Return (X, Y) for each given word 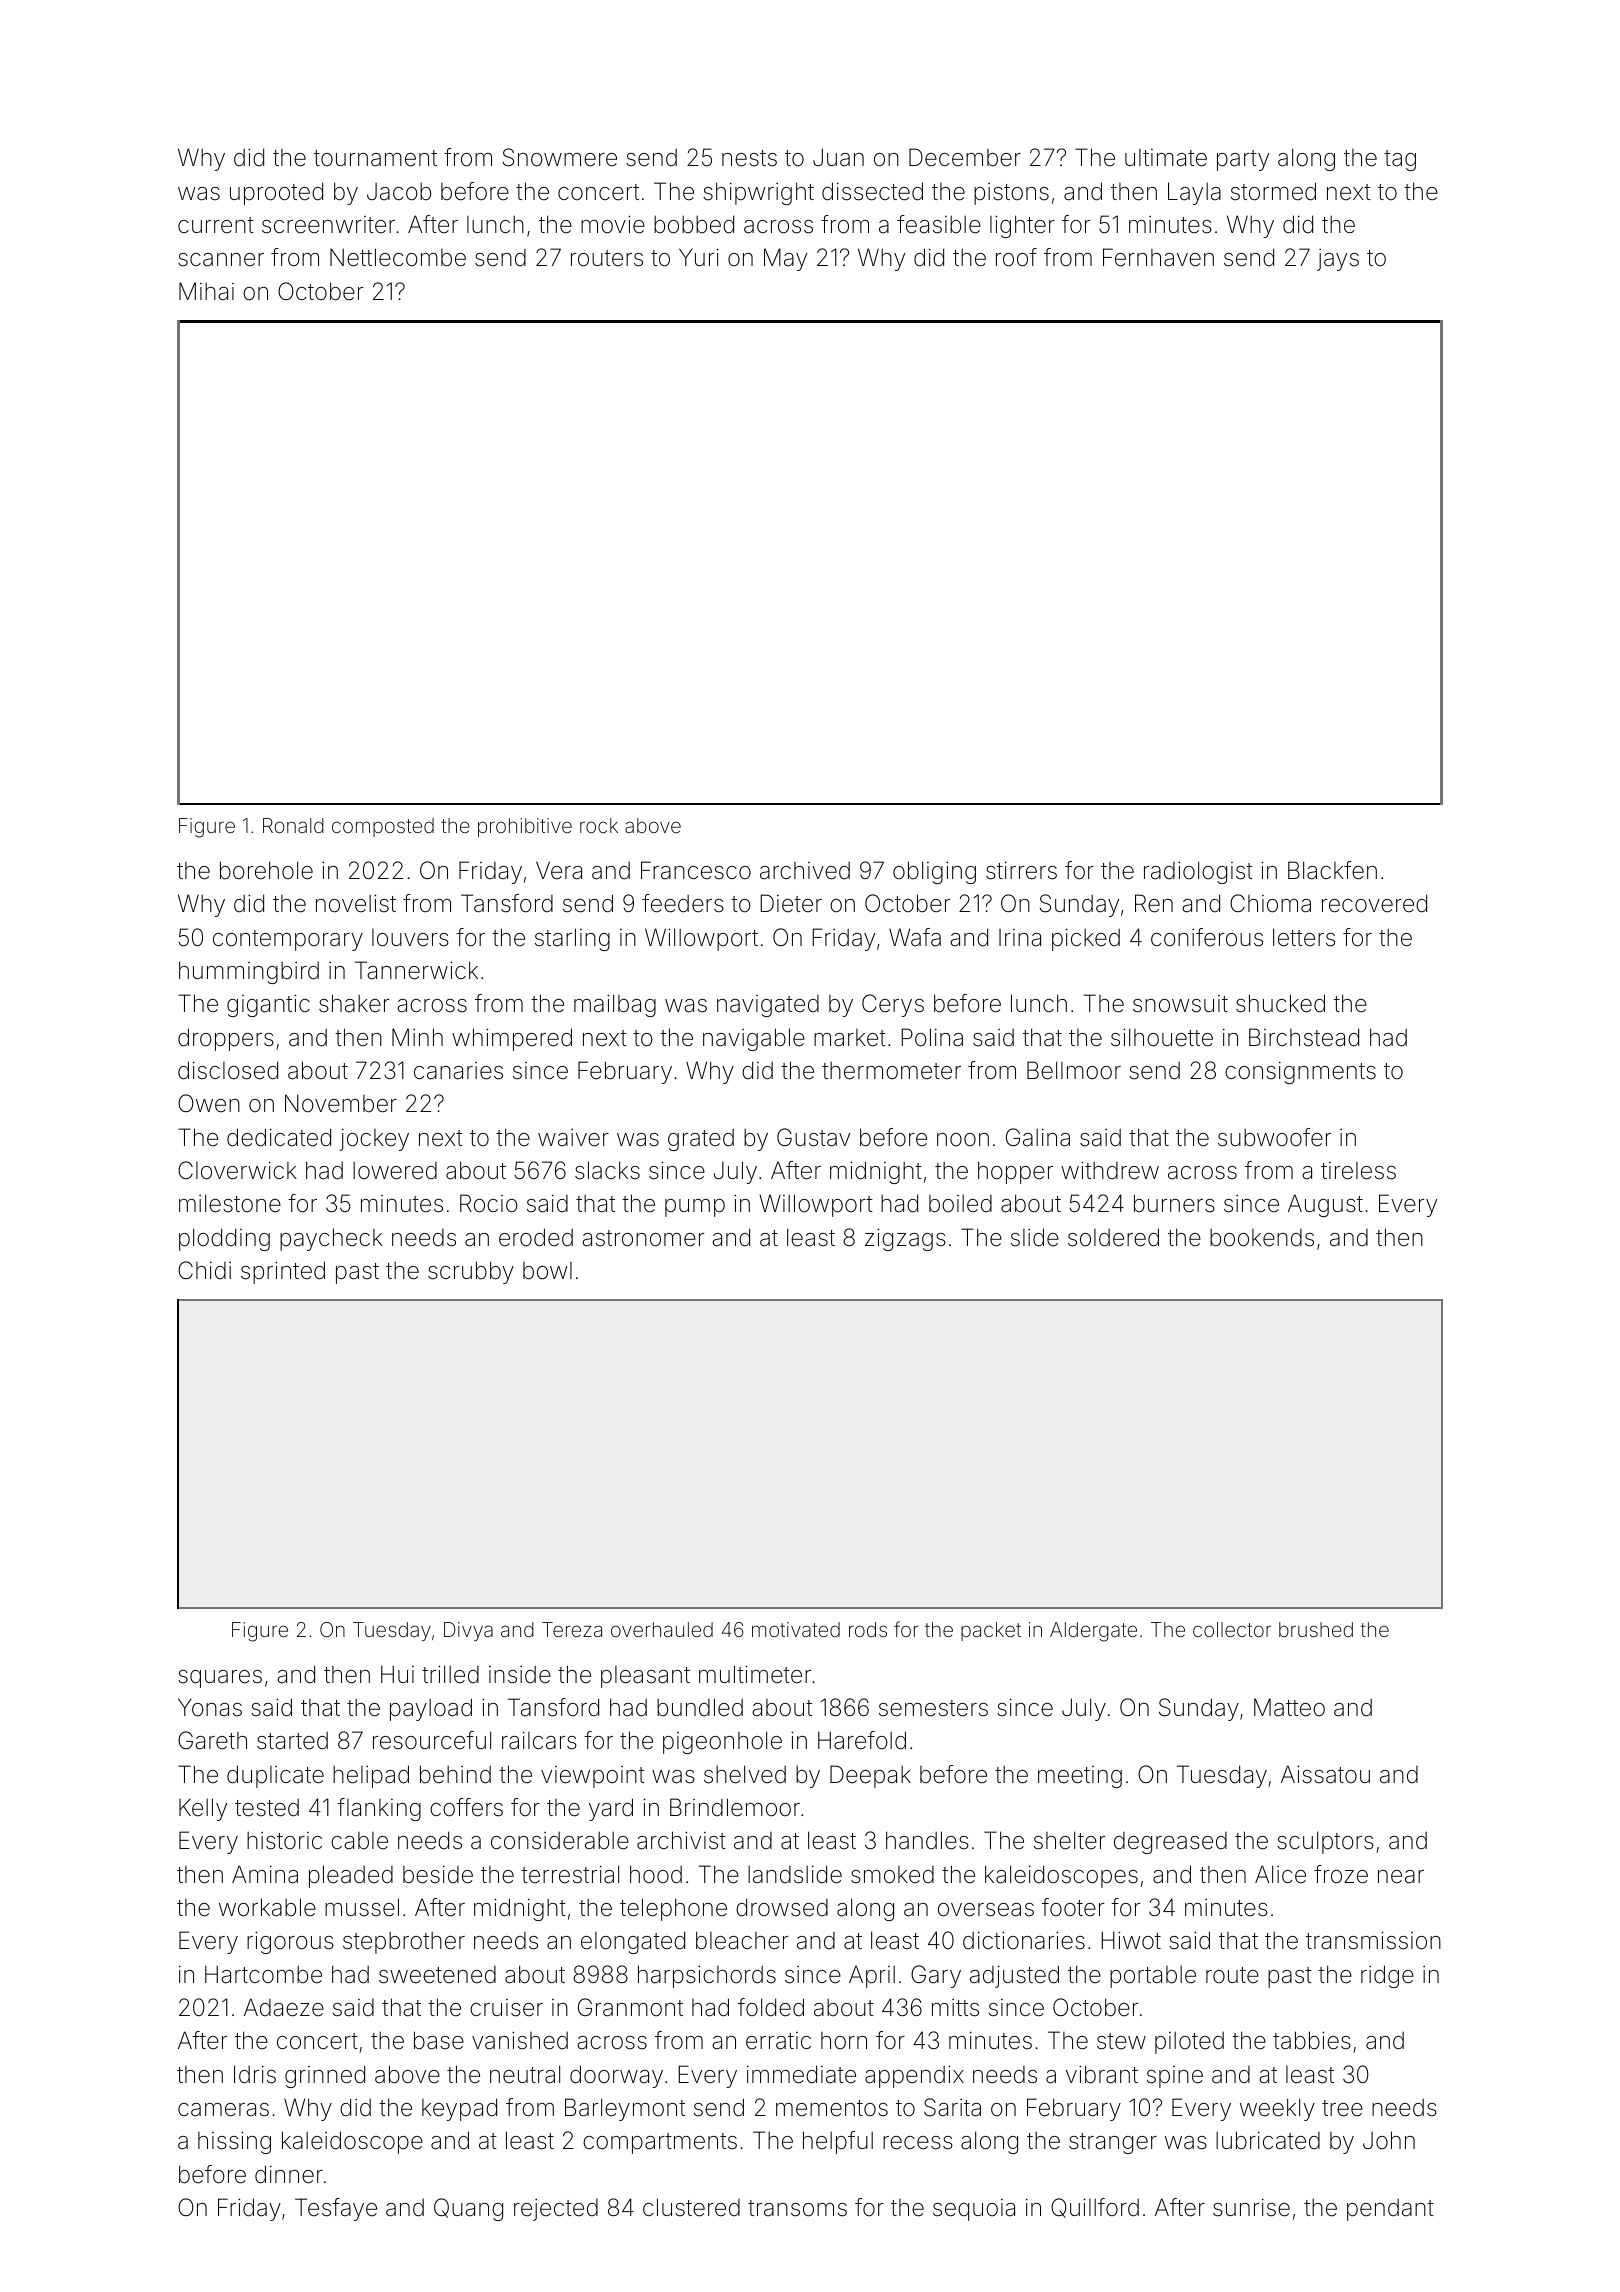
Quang (468, 2209)
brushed (1316, 1629)
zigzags (905, 1239)
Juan (838, 157)
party (1243, 160)
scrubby (471, 1272)
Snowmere (560, 157)
